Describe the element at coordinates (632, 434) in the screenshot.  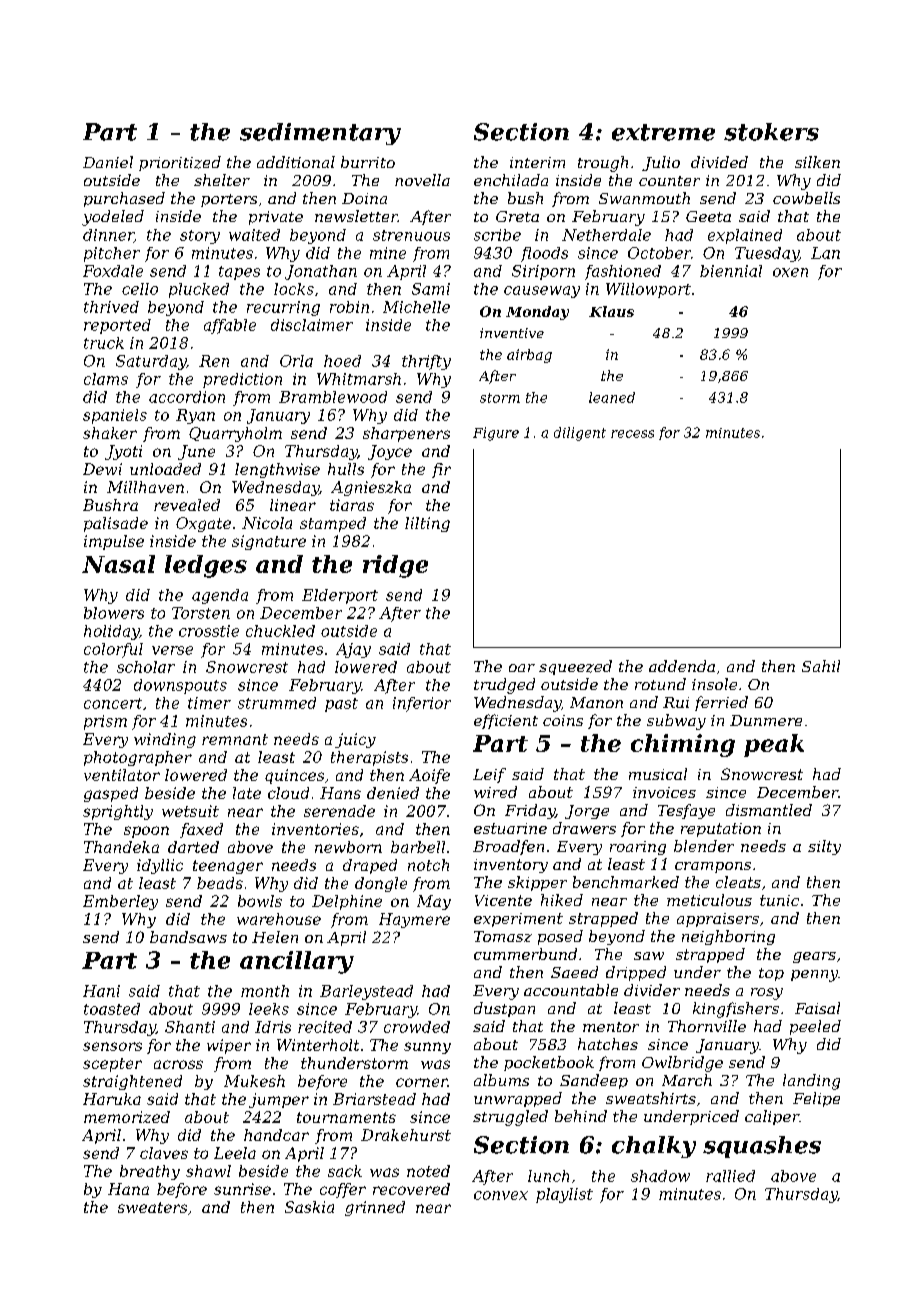
I see `recess` at that location.
